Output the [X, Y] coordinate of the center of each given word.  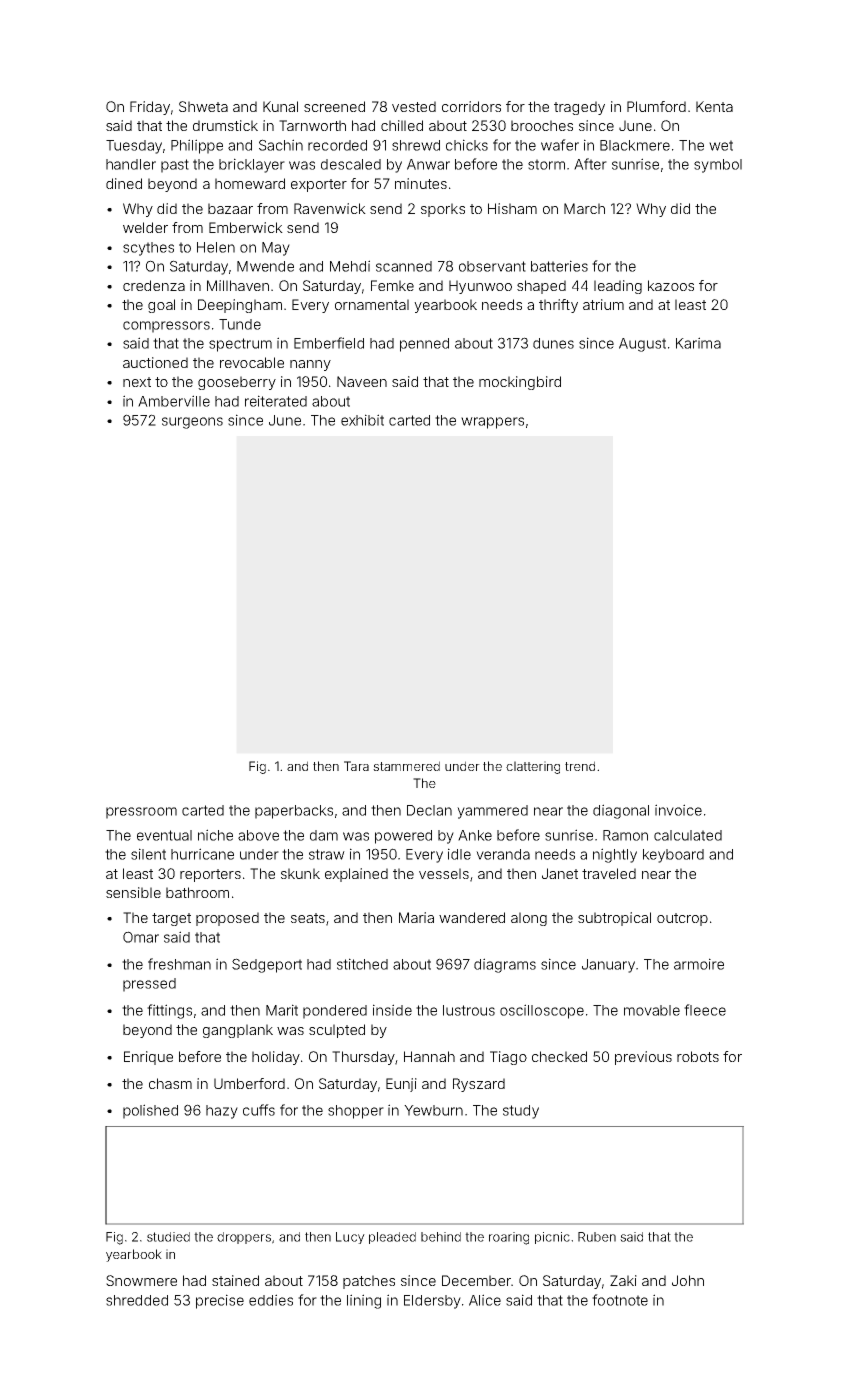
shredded [137, 1300]
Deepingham [240, 306]
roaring [509, 1238]
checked [559, 1056]
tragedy [579, 108]
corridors [471, 106]
